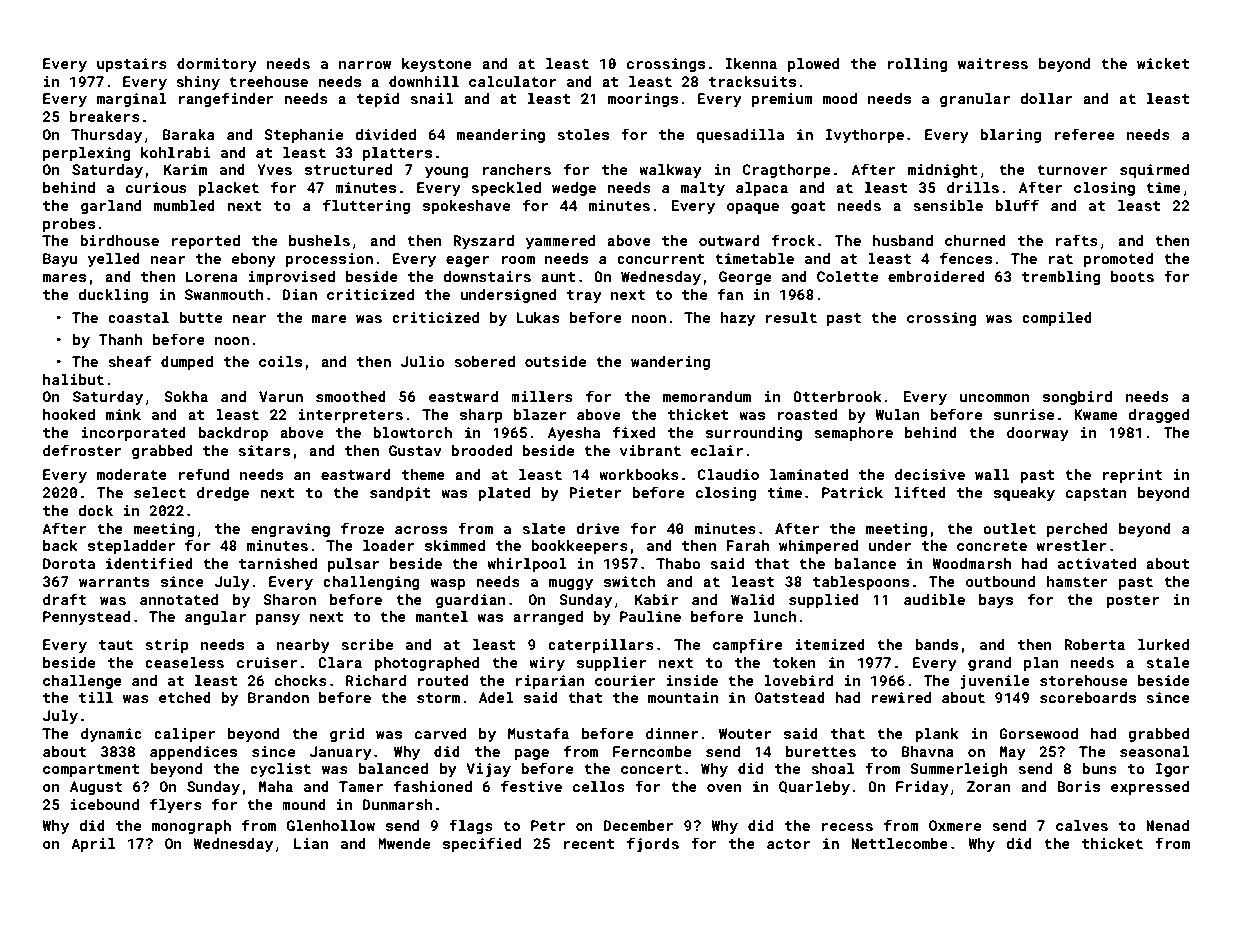  I want to click on stoles, so click(583, 134).
